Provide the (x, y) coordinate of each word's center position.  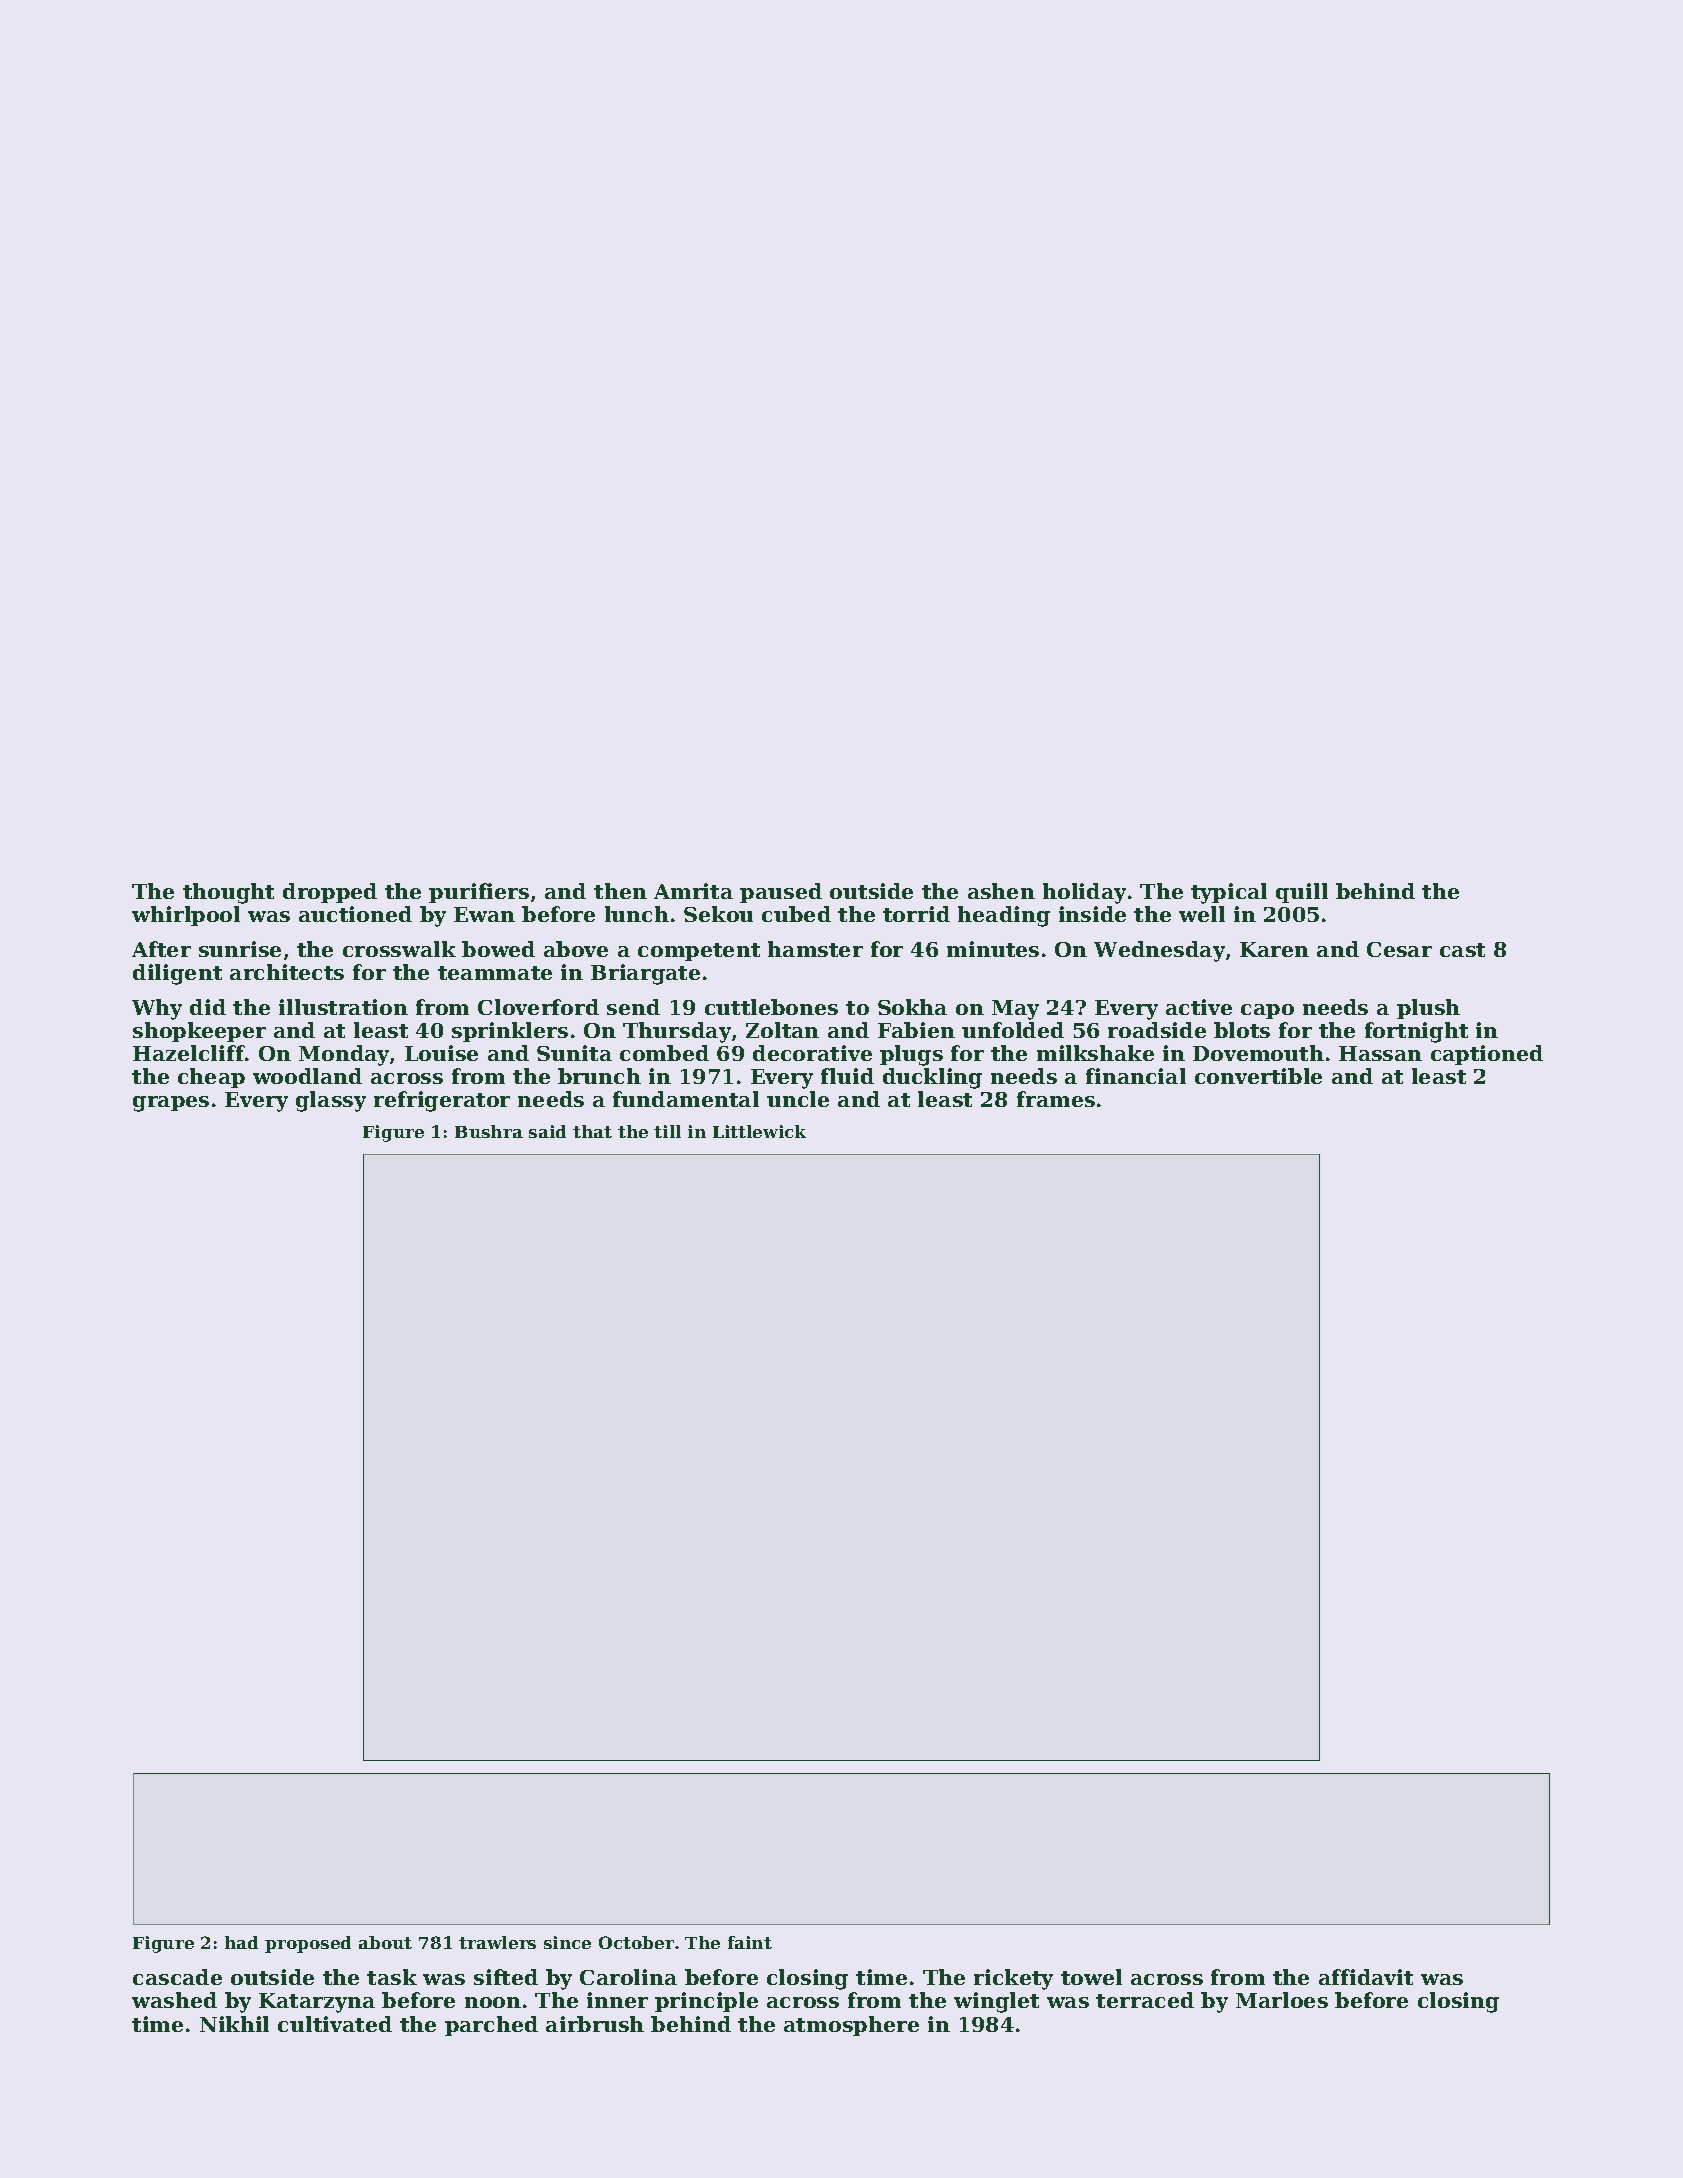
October (636, 1942)
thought (228, 893)
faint (750, 1942)
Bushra (489, 1131)
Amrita (693, 891)
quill (1302, 893)
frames (1056, 1099)
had (241, 1942)
